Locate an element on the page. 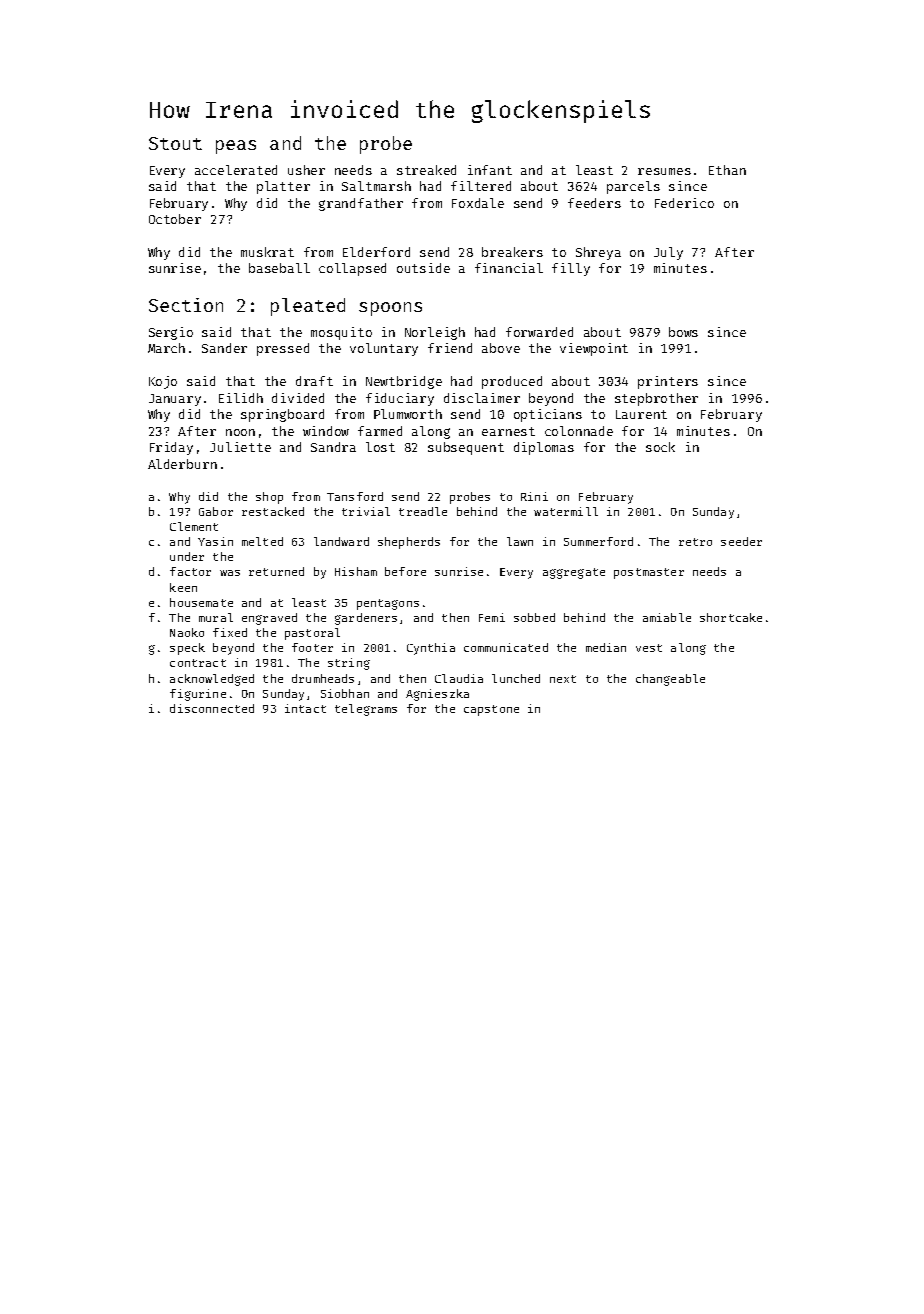 This image has width=924, height=1314. engraved is located at coordinates (269, 619).
